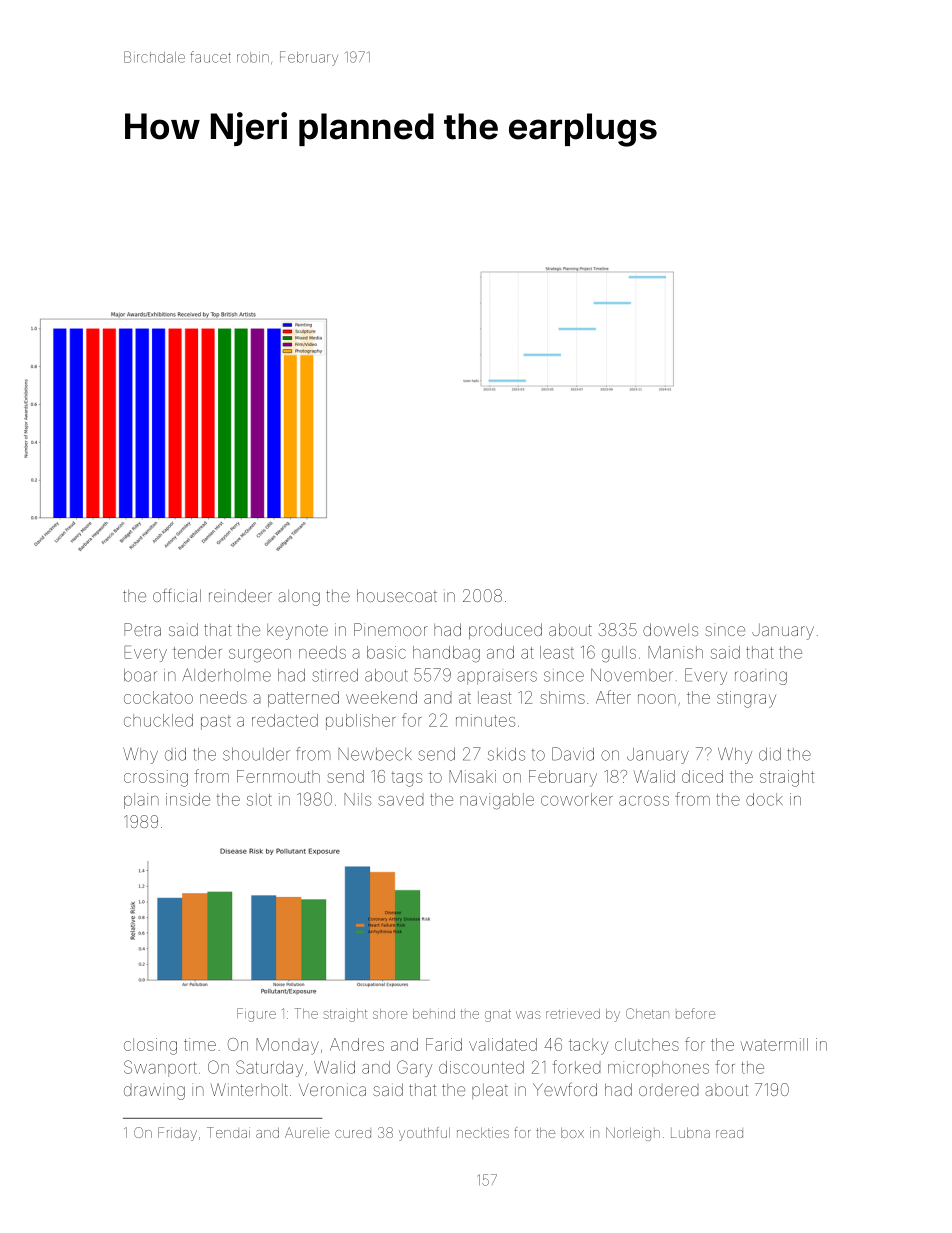  What do you see at coordinates (142, 629) in the page?
I see `Petra` at bounding box center [142, 629].
